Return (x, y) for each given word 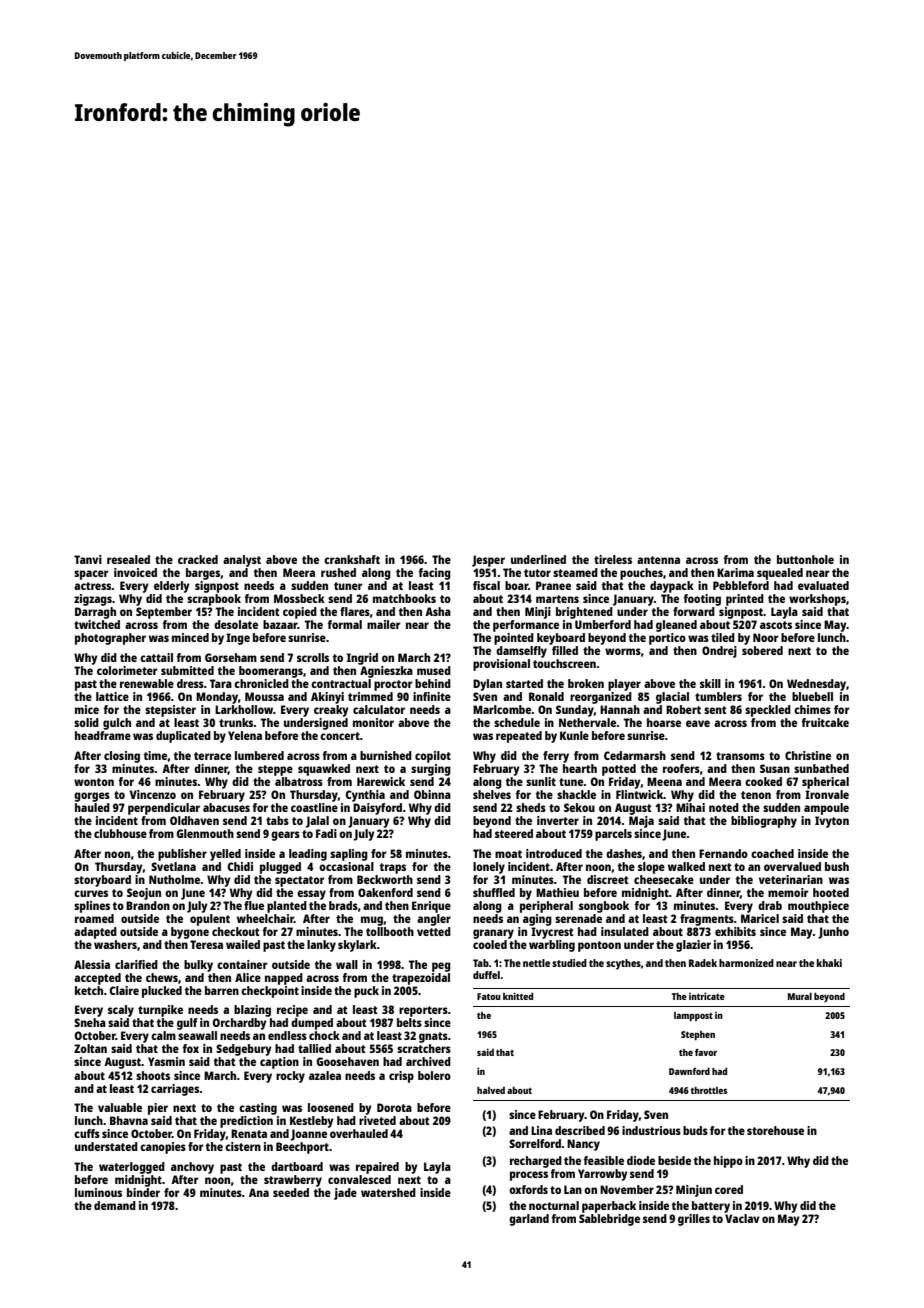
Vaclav (742, 1218)
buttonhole (805, 559)
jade (345, 1194)
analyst (242, 561)
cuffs (87, 1133)
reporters (423, 1011)
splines (92, 907)
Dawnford (689, 1071)
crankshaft (352, 559)
